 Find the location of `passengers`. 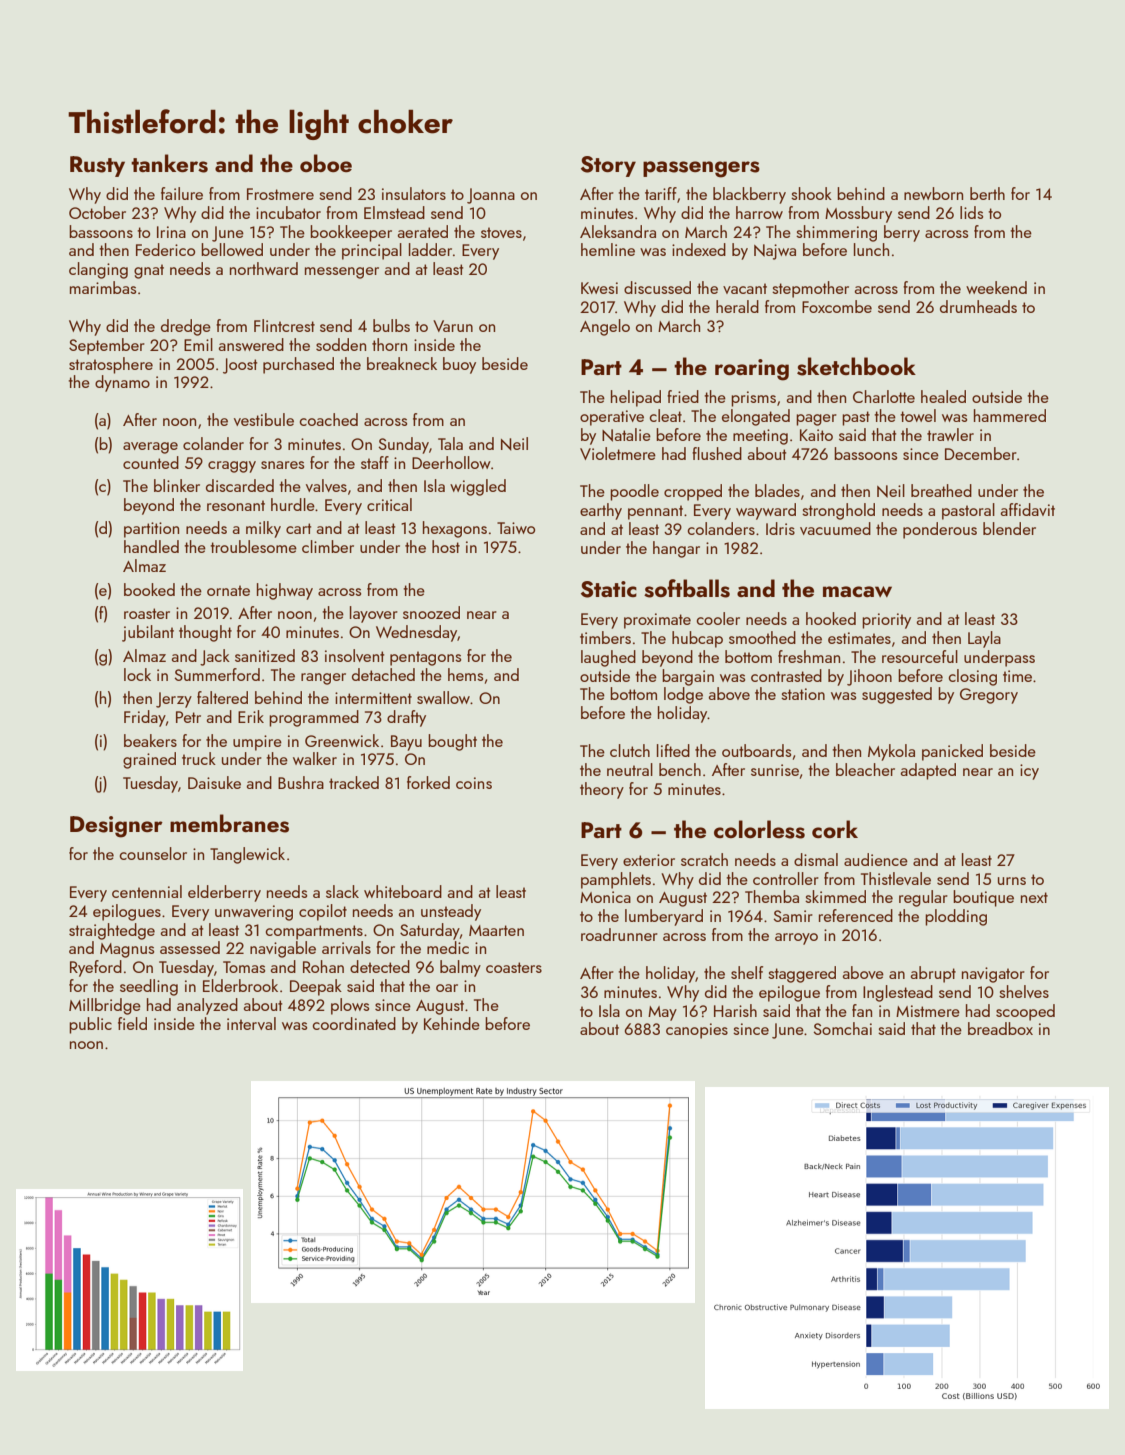

passengers is located at coordinates (701, 169).
